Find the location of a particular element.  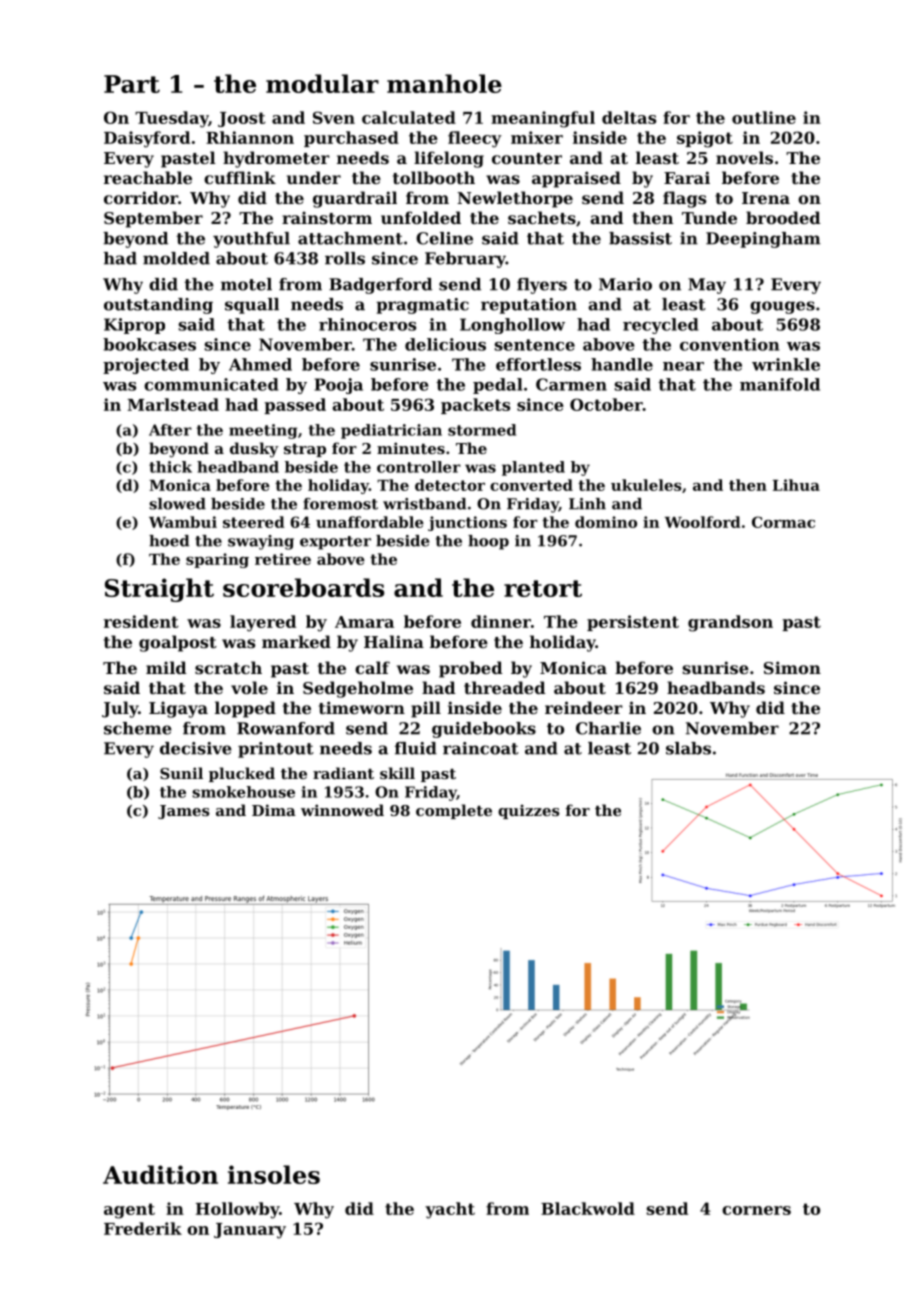

yacht is located at coordinates (450, 1210).
